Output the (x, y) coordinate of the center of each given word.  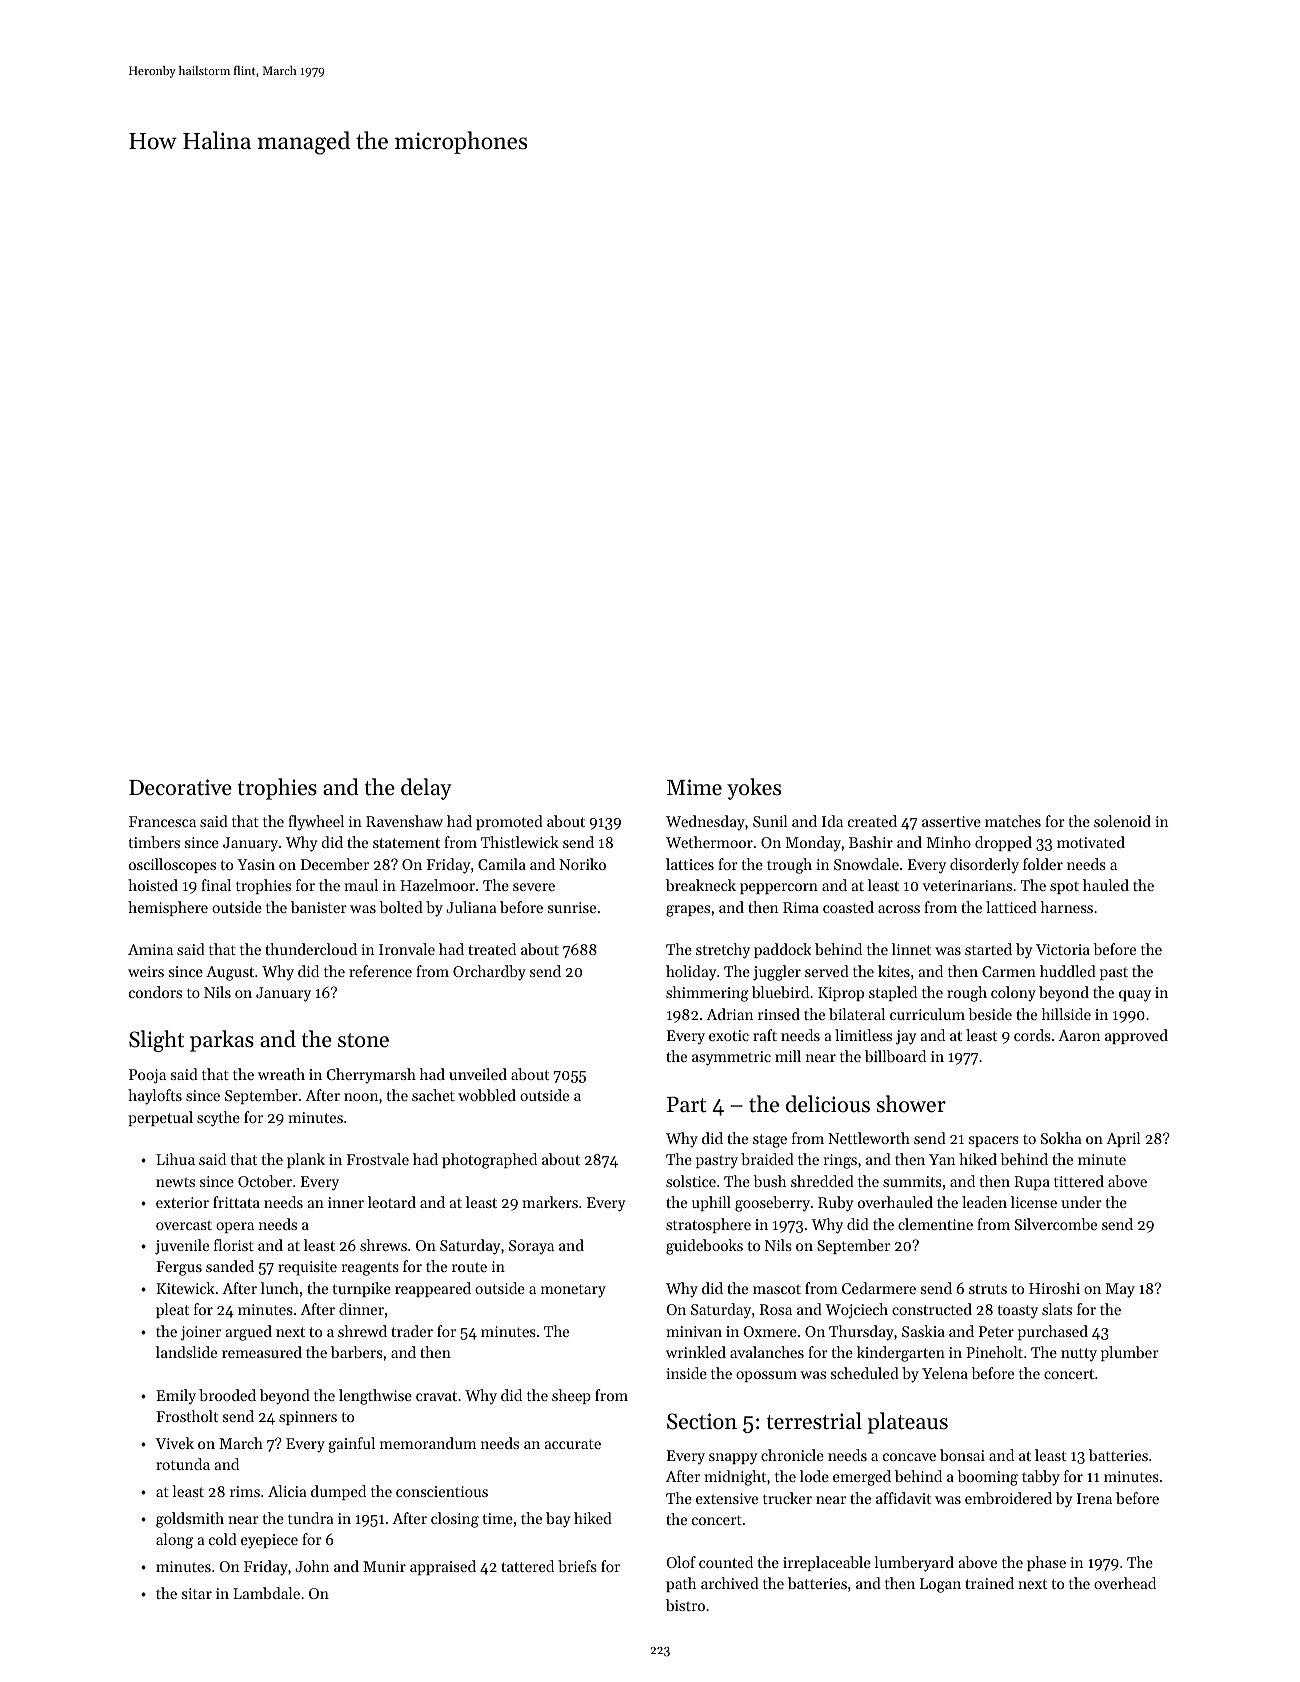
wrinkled (696, 1352)
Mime (694, 787)
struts (988, 1289)
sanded (230, 1266)
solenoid (1122, 821)
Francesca (162, 821)
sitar (197, 1593)
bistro (685, 1605)
